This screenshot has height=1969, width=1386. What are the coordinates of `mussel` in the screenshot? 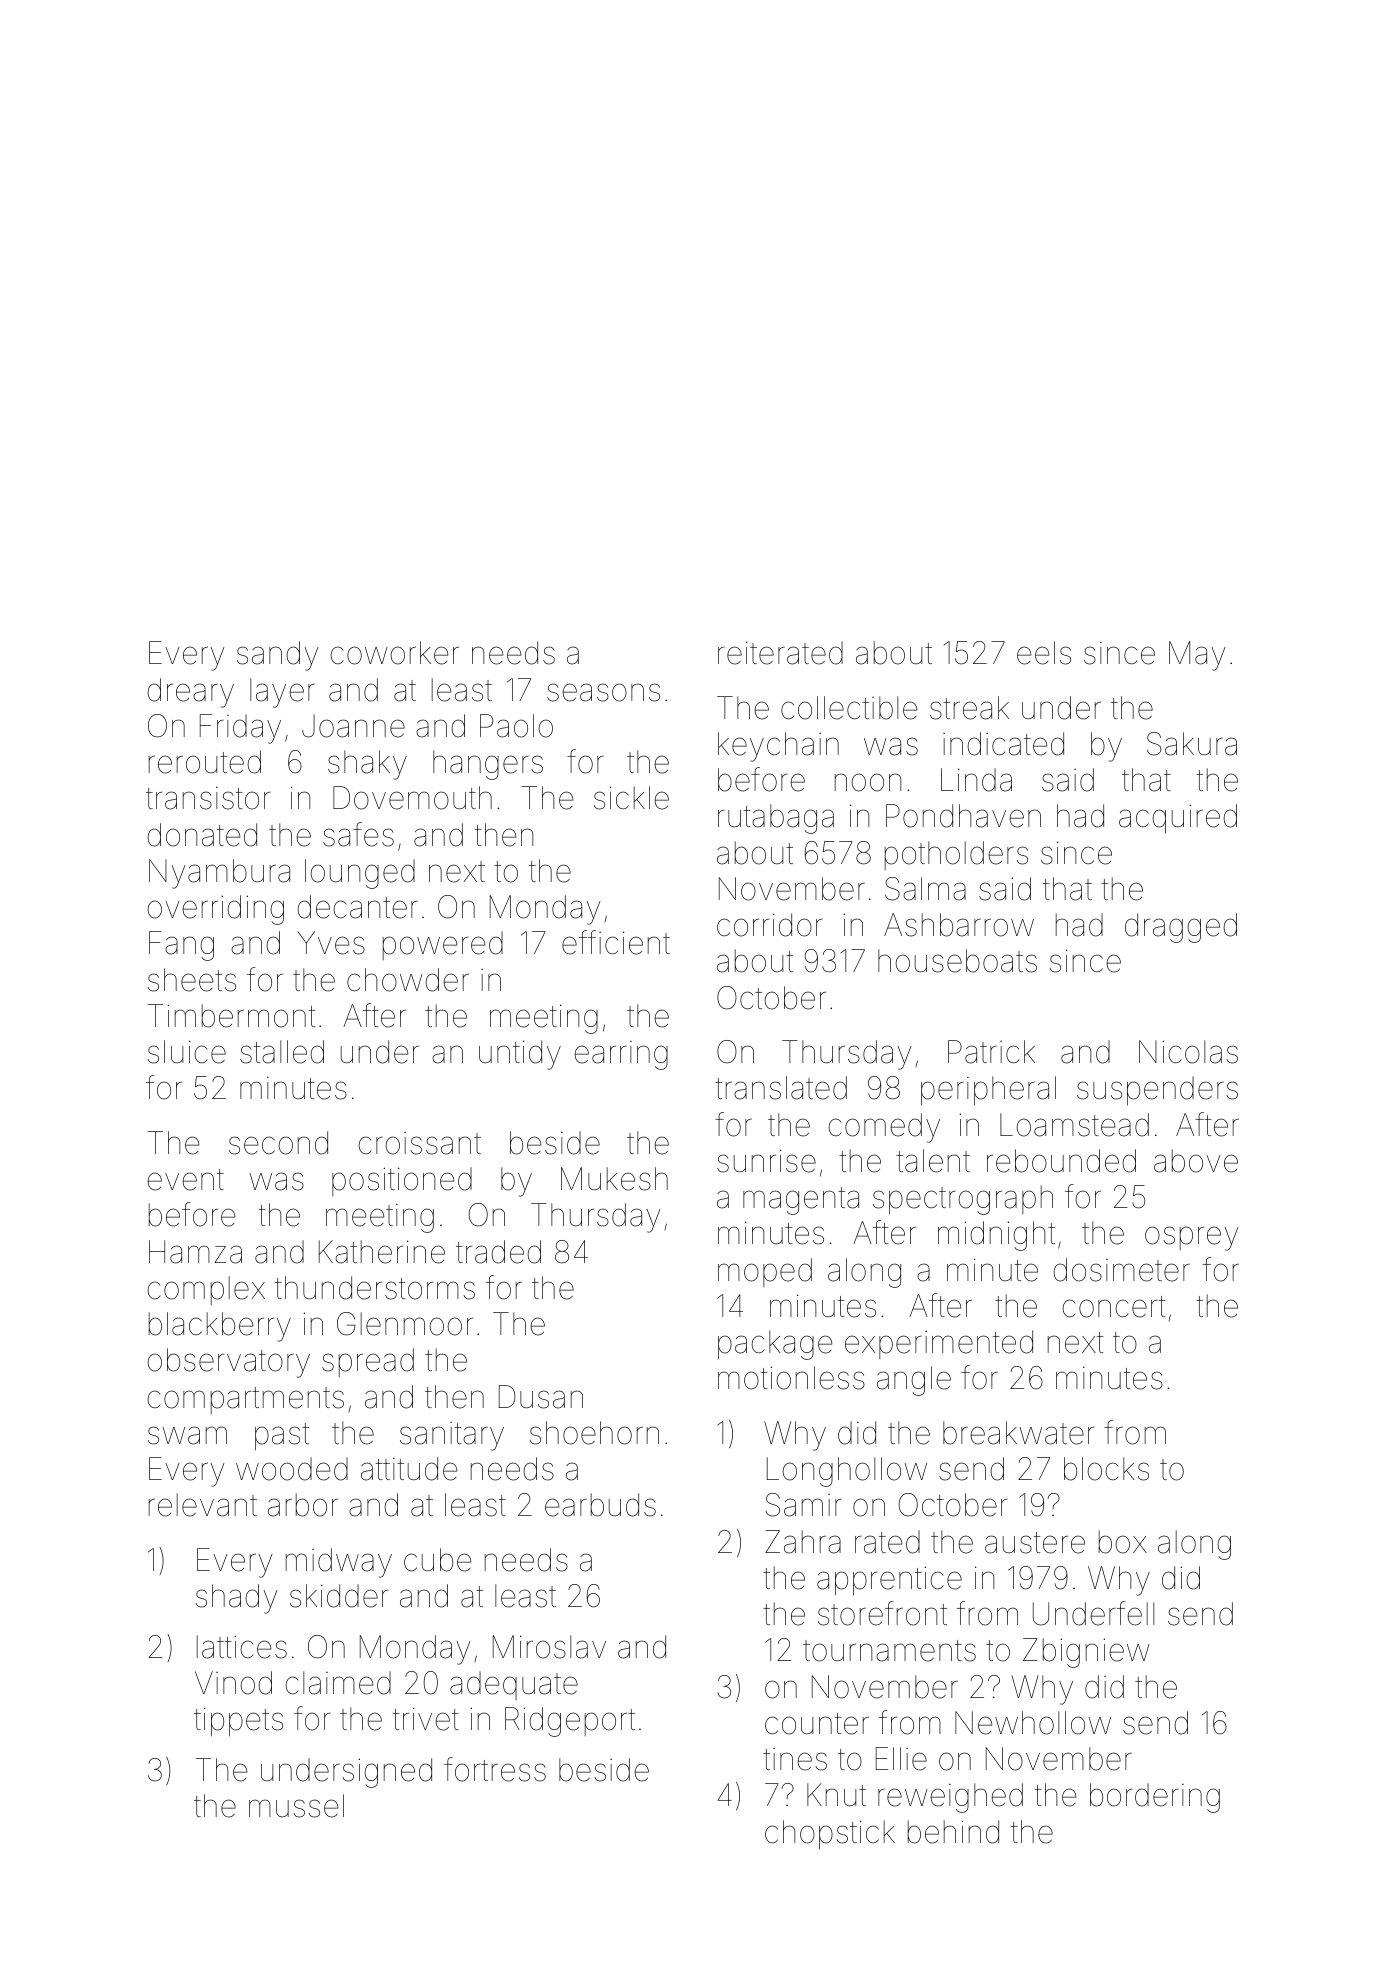 It's located at (296, 1806).
